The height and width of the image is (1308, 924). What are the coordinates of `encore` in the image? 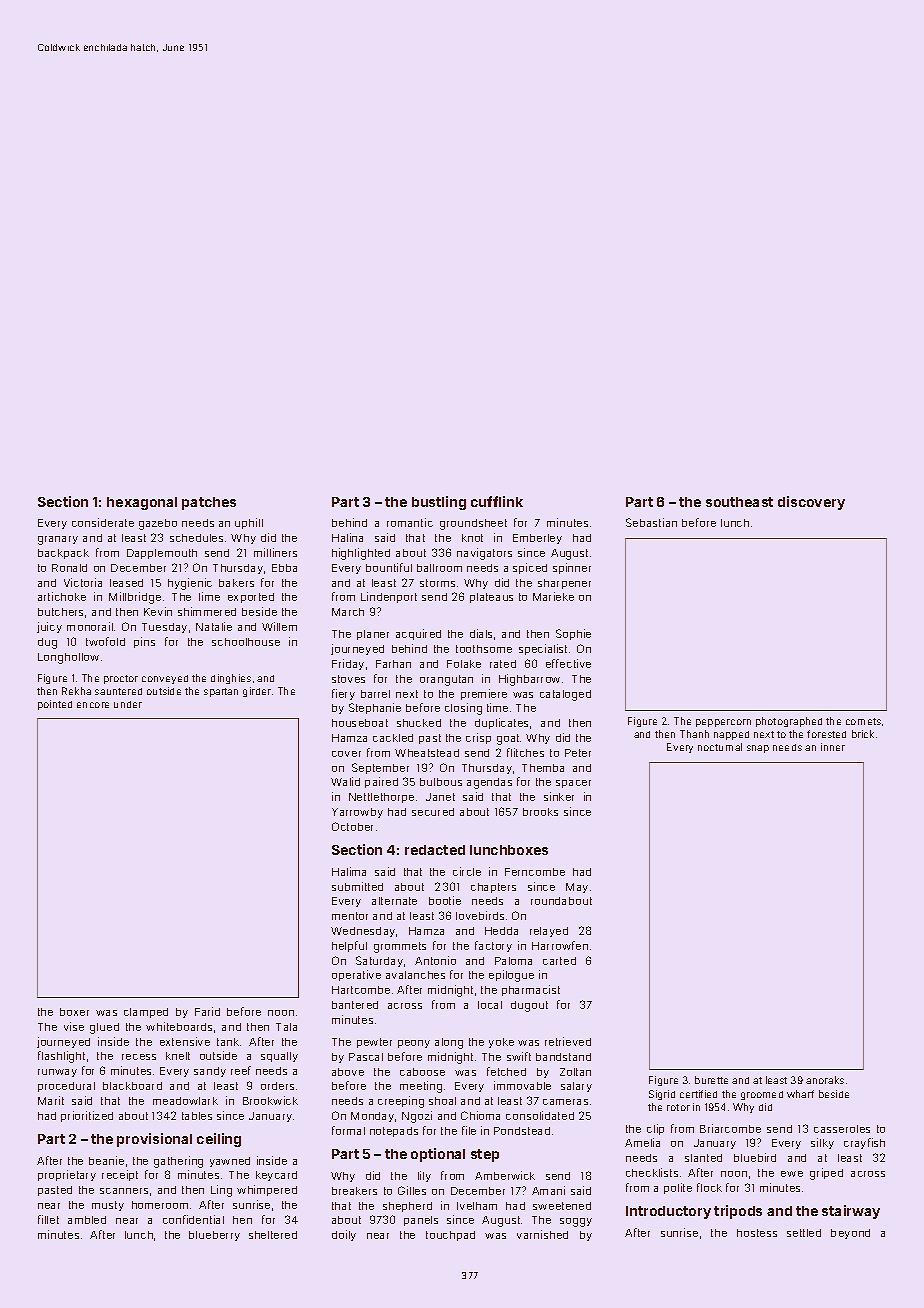 It's located at (93, 705).
